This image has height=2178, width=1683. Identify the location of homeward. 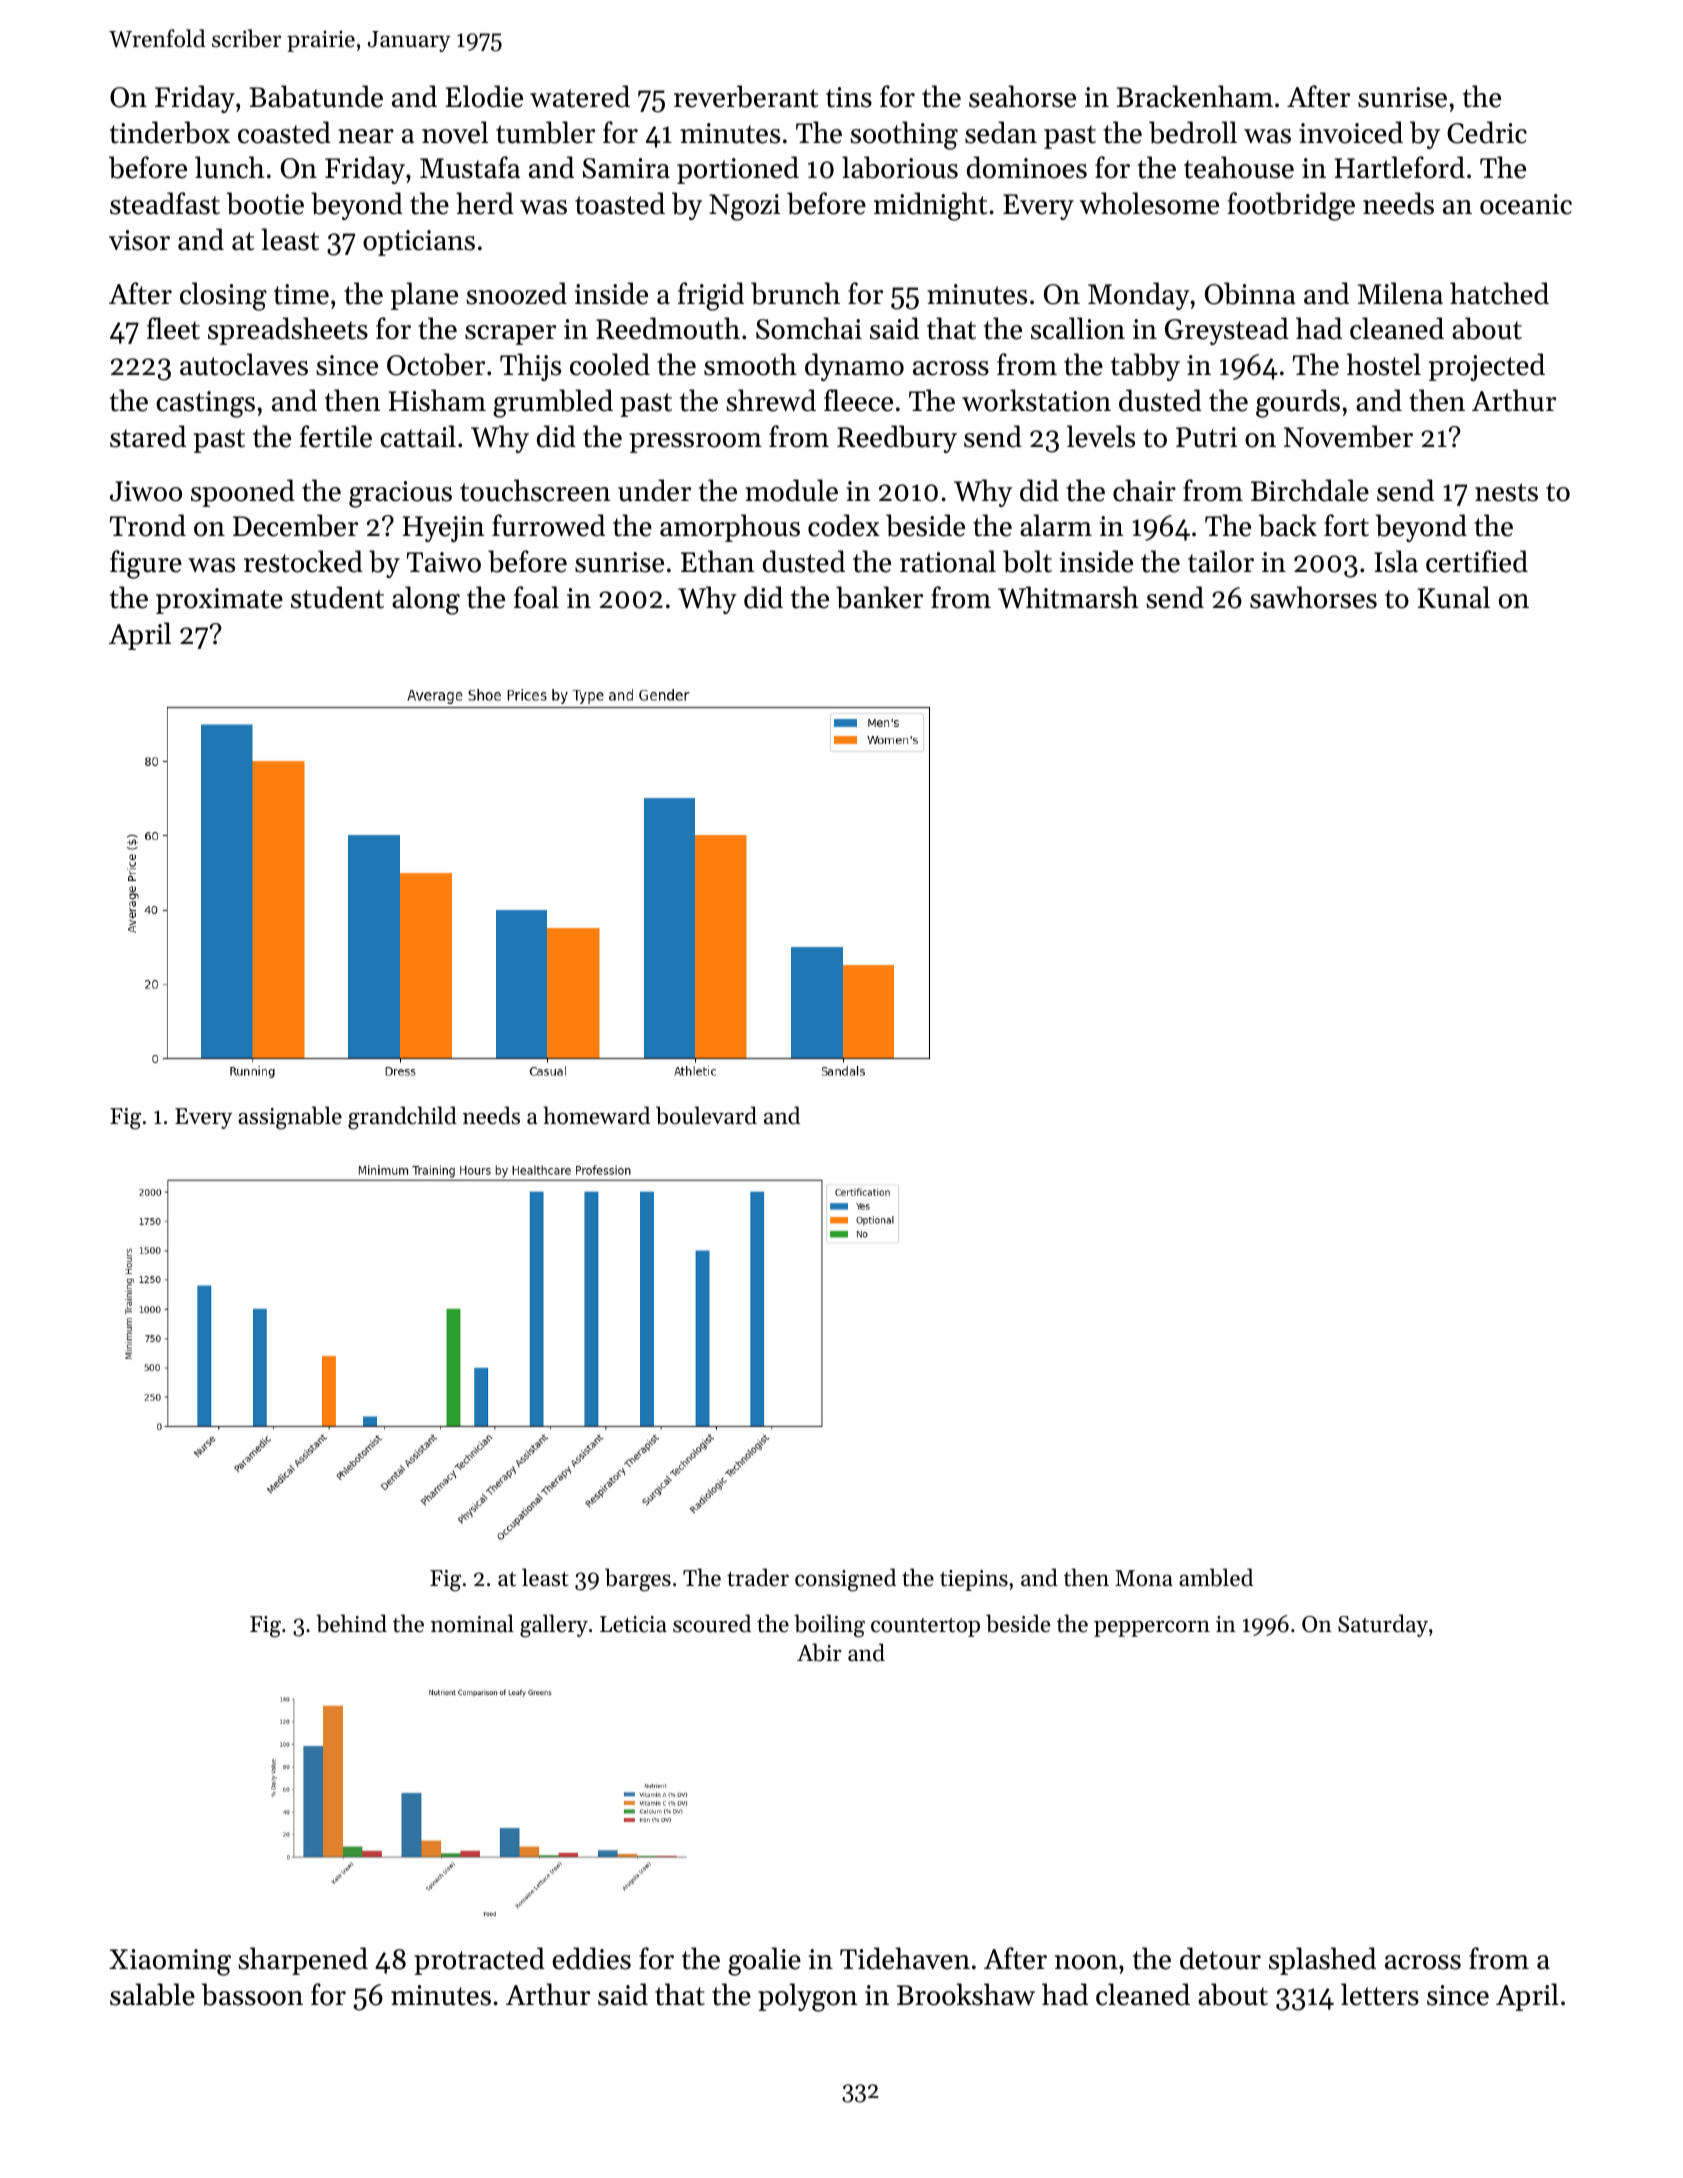
(596, 1115).
